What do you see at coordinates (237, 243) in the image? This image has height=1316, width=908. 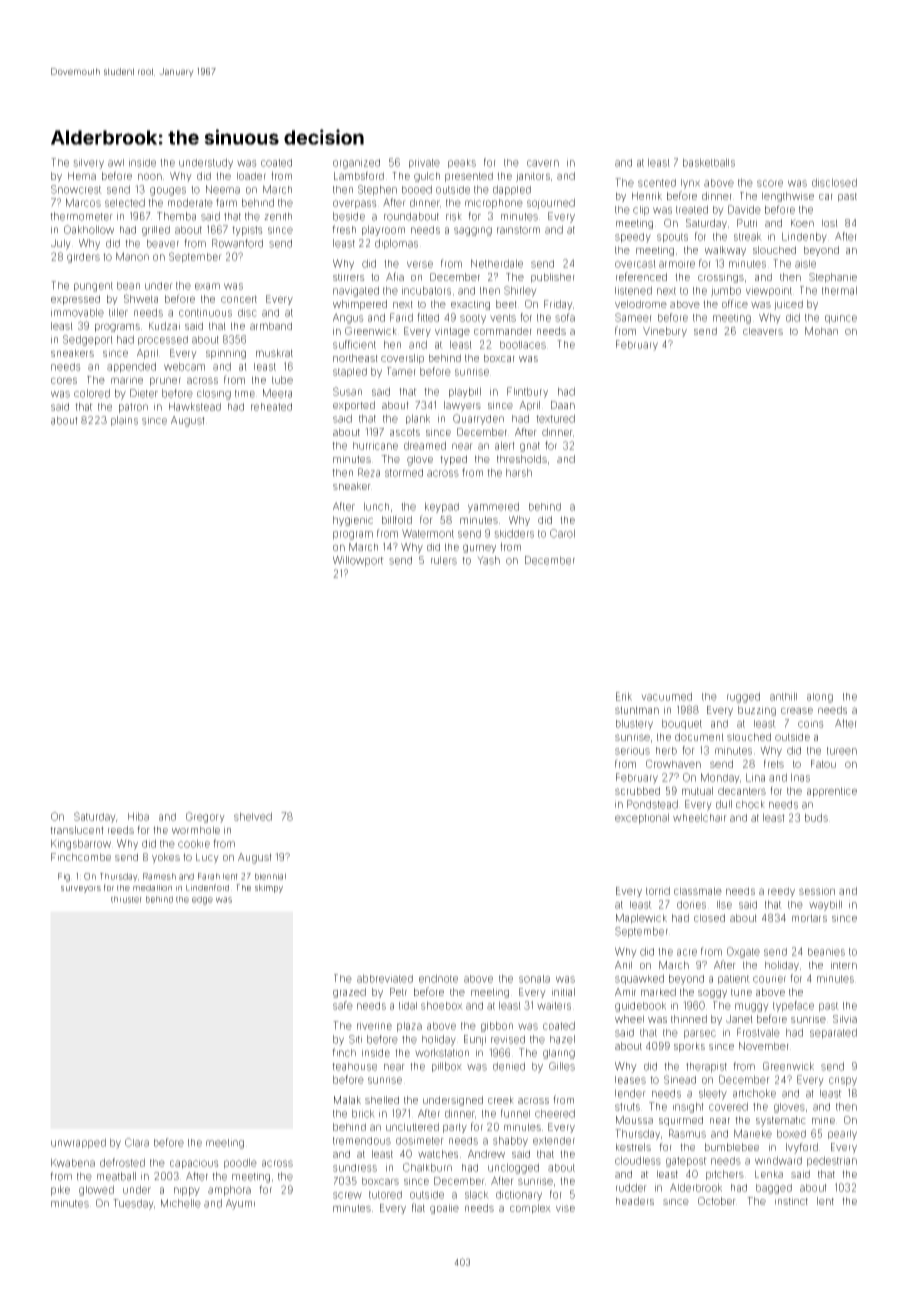 I see `Rowanford` at bounding box center [237, 243].
